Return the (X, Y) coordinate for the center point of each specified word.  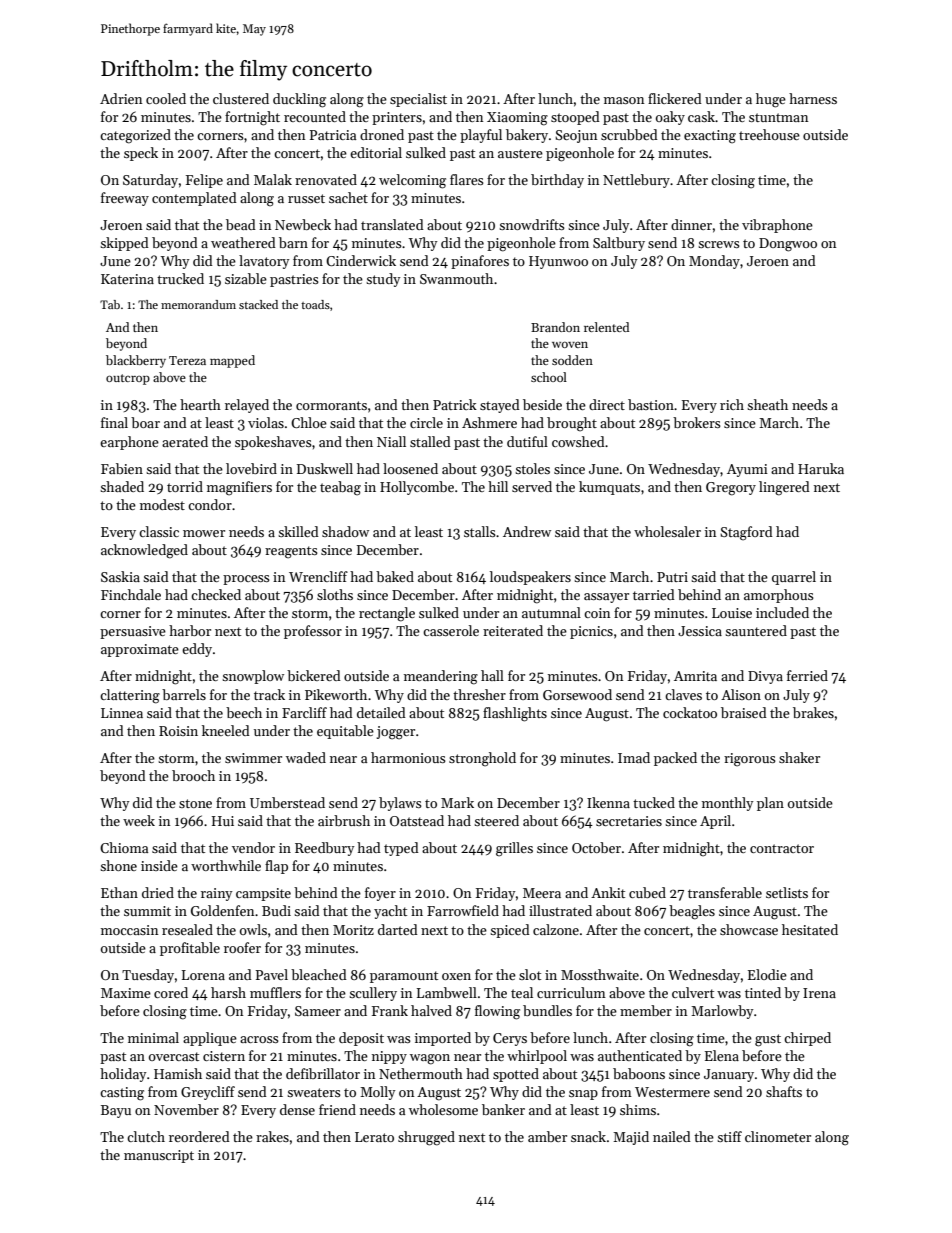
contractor (782, 848)
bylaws (400, 804)
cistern (224, 1056)
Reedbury (325, 849)
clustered (241, 98)
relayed (247, 406)
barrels (184, 694)
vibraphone (777, 226)
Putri (672, 577)
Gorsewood (577, 694)
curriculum (571, 992)
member (646, 1010)
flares (467, 179)
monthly (728, 804)
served (532, 486)
